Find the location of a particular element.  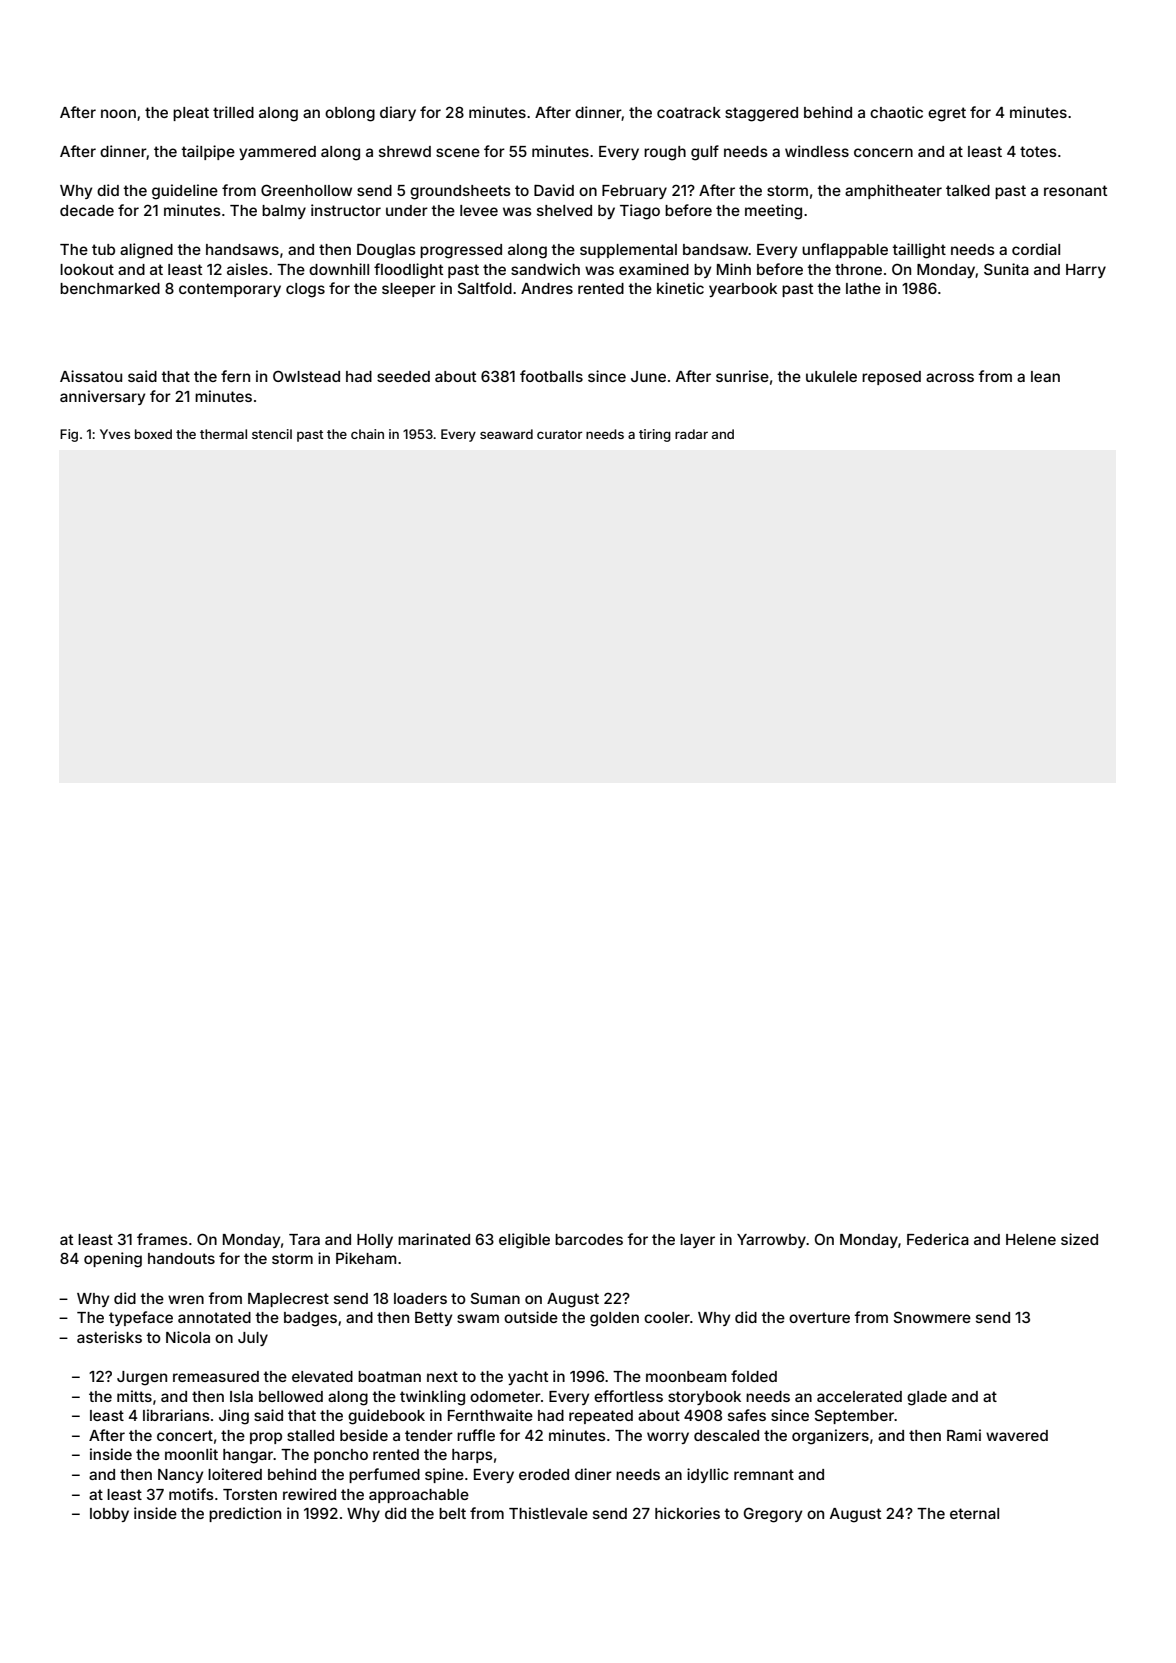

talked is located at coordinates (968, 190).
